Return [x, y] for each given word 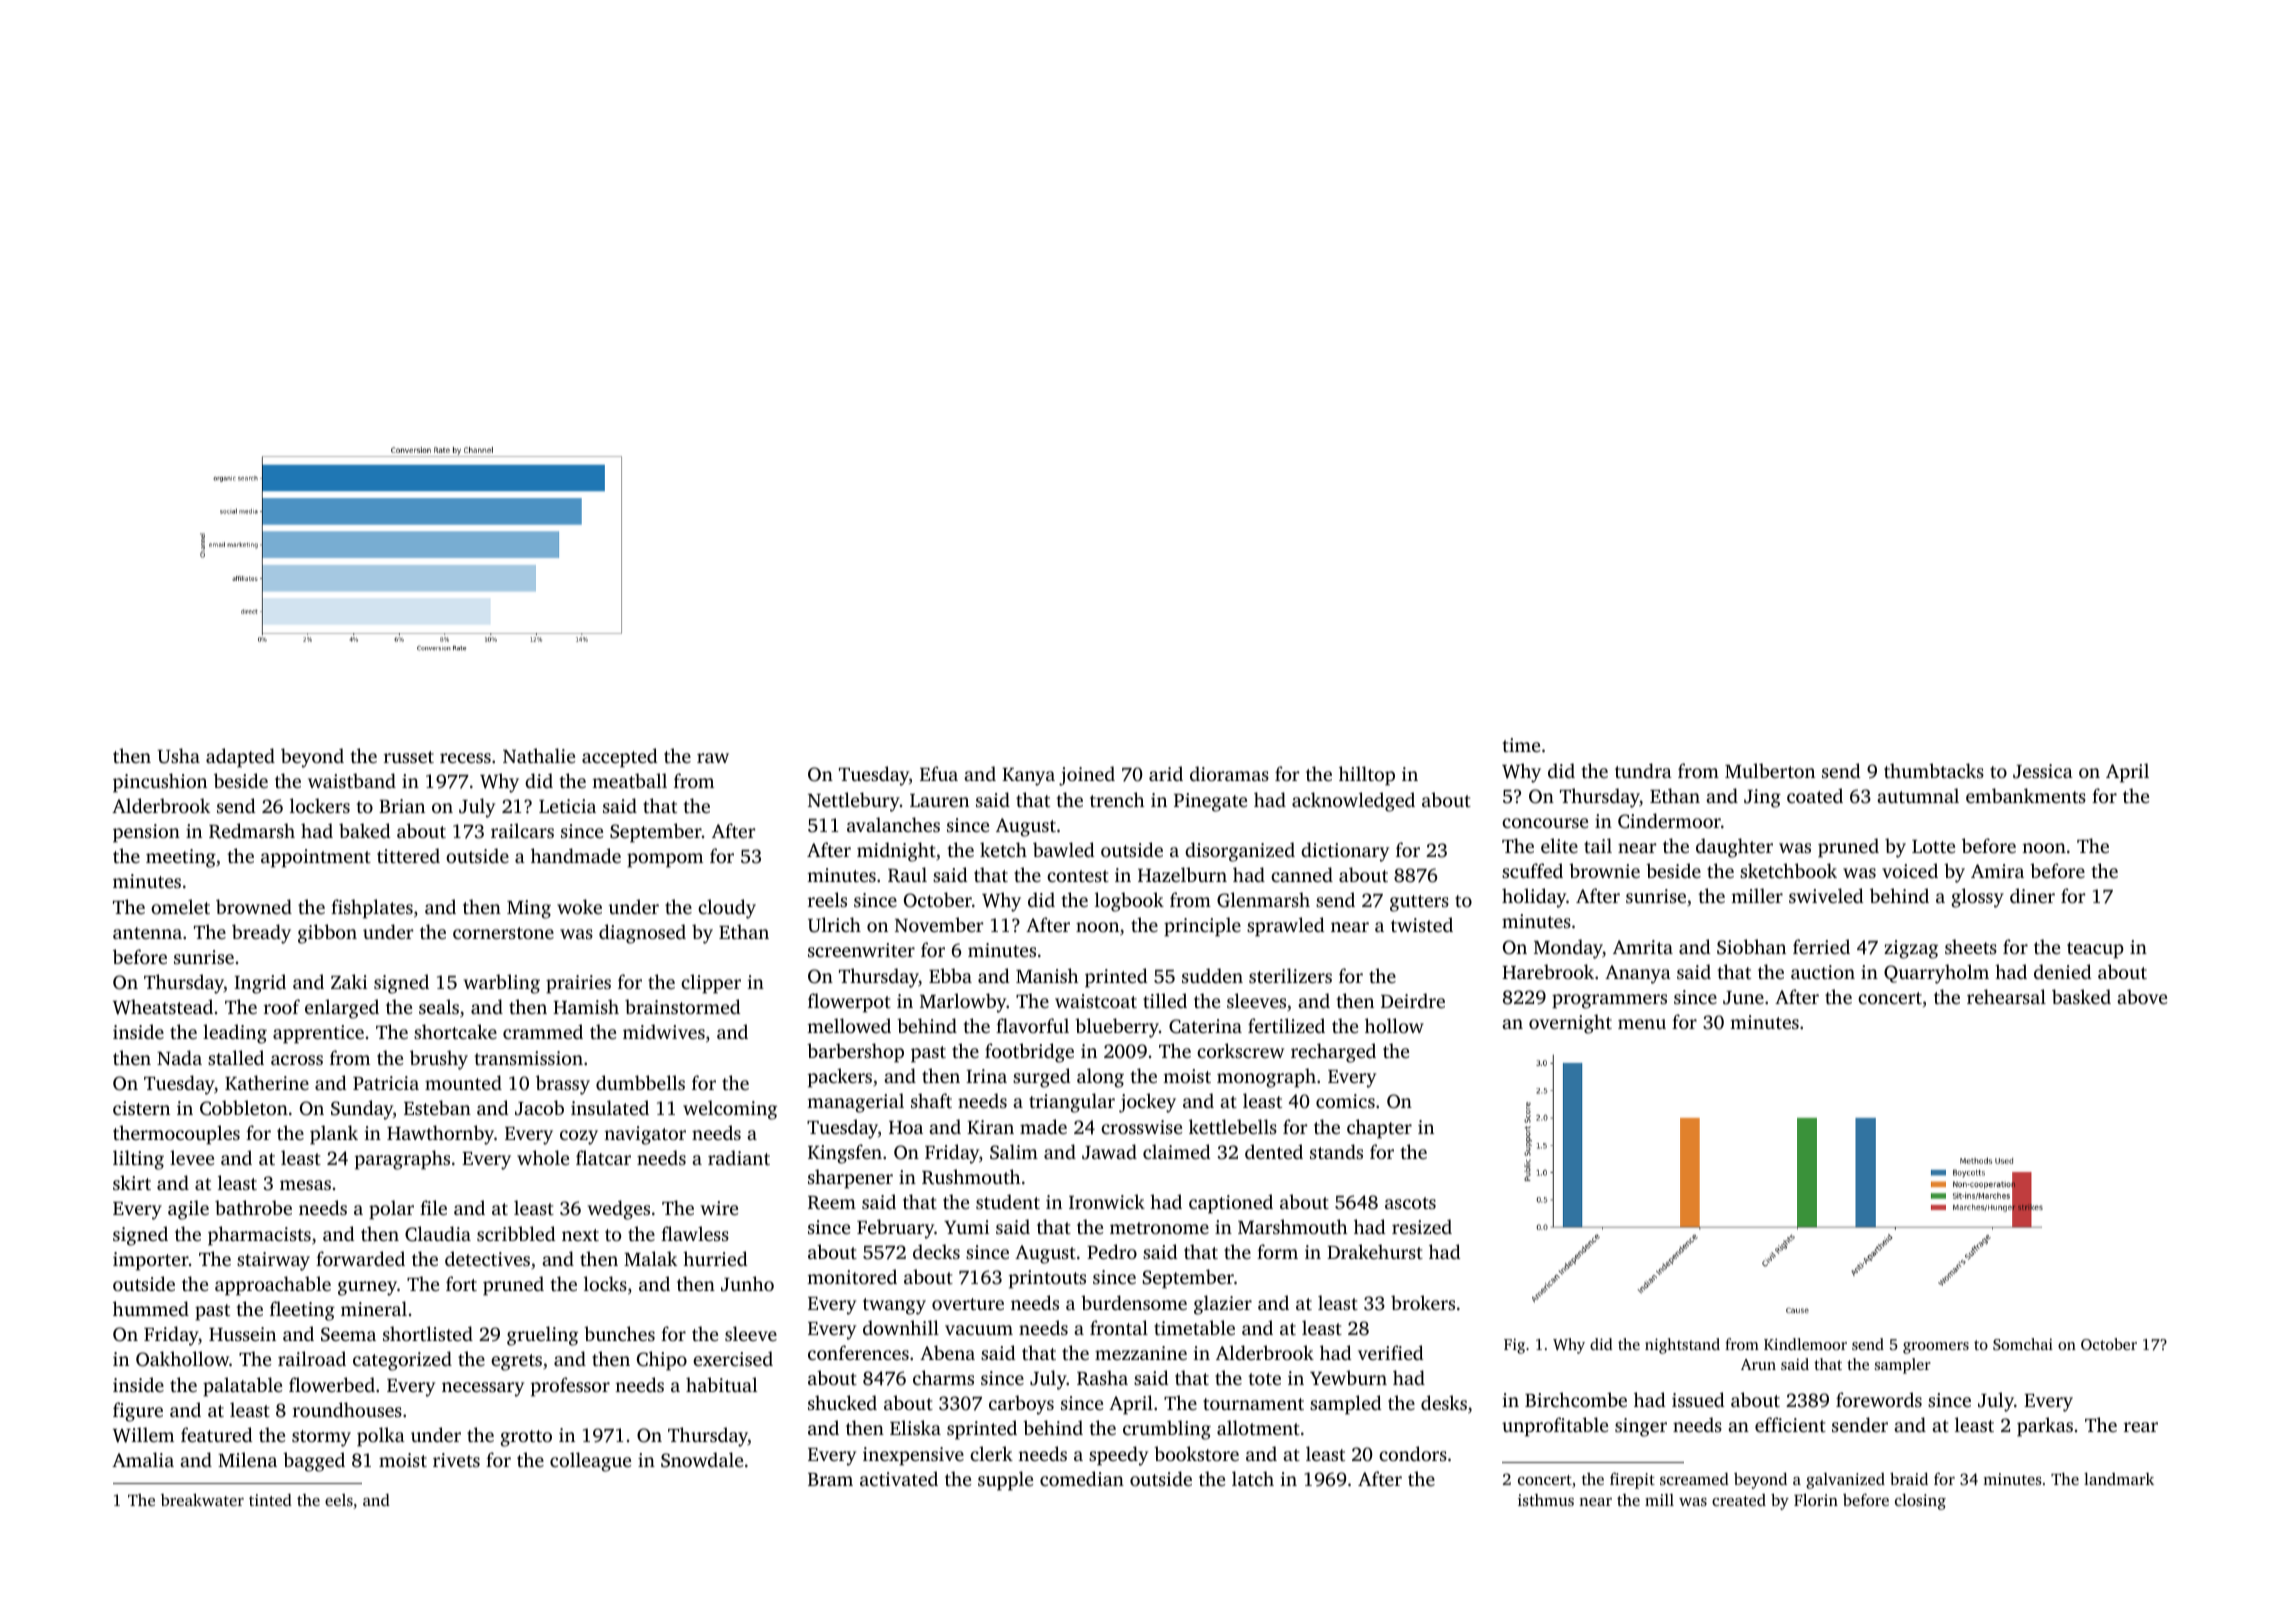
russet [409, 757]
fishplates [372, 909]
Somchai [2023, 1344]
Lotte [1933, 846]
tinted [270, 1500]
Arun [1758, 1364]
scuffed [1532, 870]
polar [391, 1210]
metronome [1159, 1228]
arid [1166, 773]
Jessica [2043, 771]
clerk [991, 1453]
